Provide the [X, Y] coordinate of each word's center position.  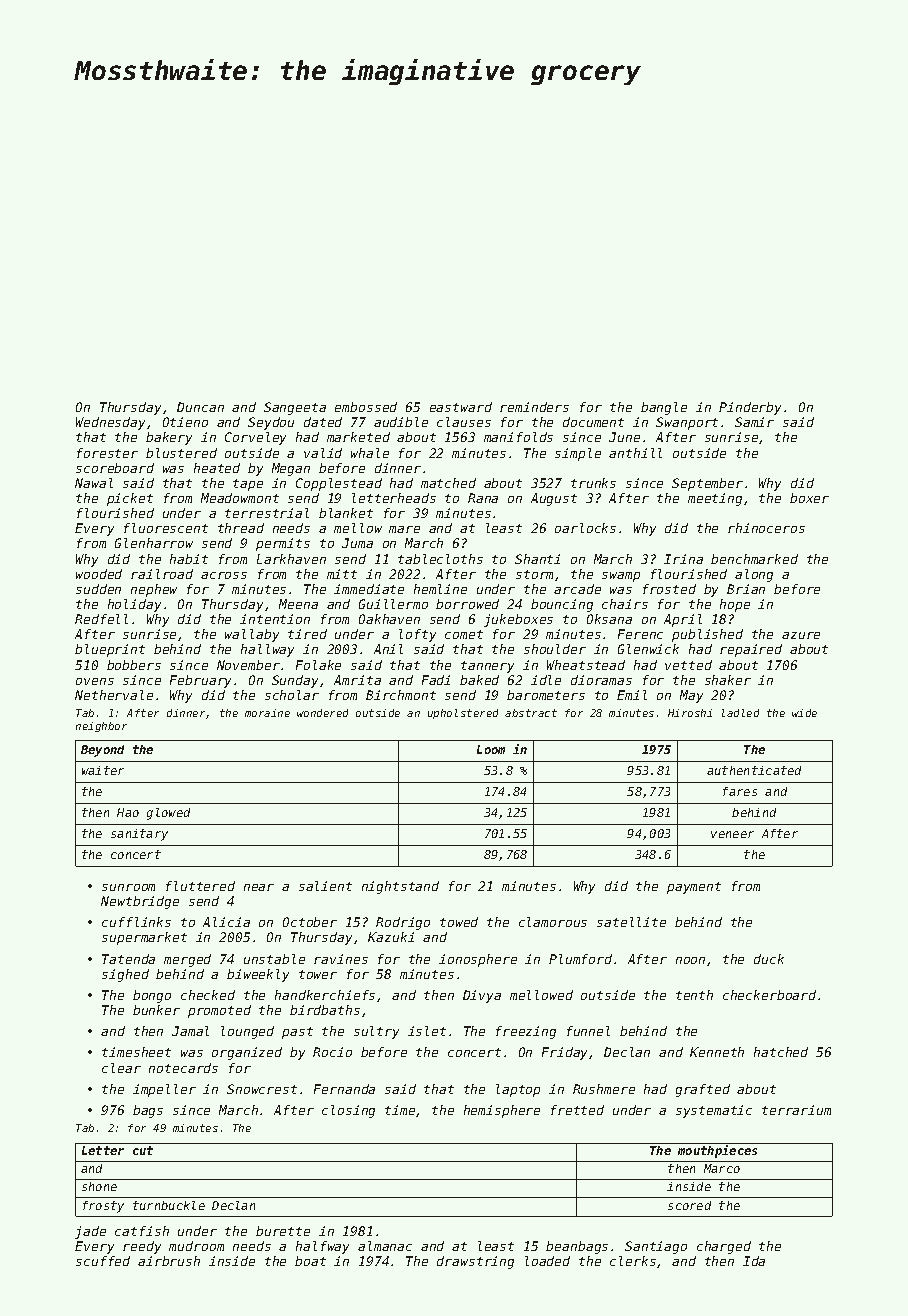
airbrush [169, 1261]
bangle [664, 408]
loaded [547, 1261]
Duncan [200, 407]
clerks [633, 1261]
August [554, 499]
